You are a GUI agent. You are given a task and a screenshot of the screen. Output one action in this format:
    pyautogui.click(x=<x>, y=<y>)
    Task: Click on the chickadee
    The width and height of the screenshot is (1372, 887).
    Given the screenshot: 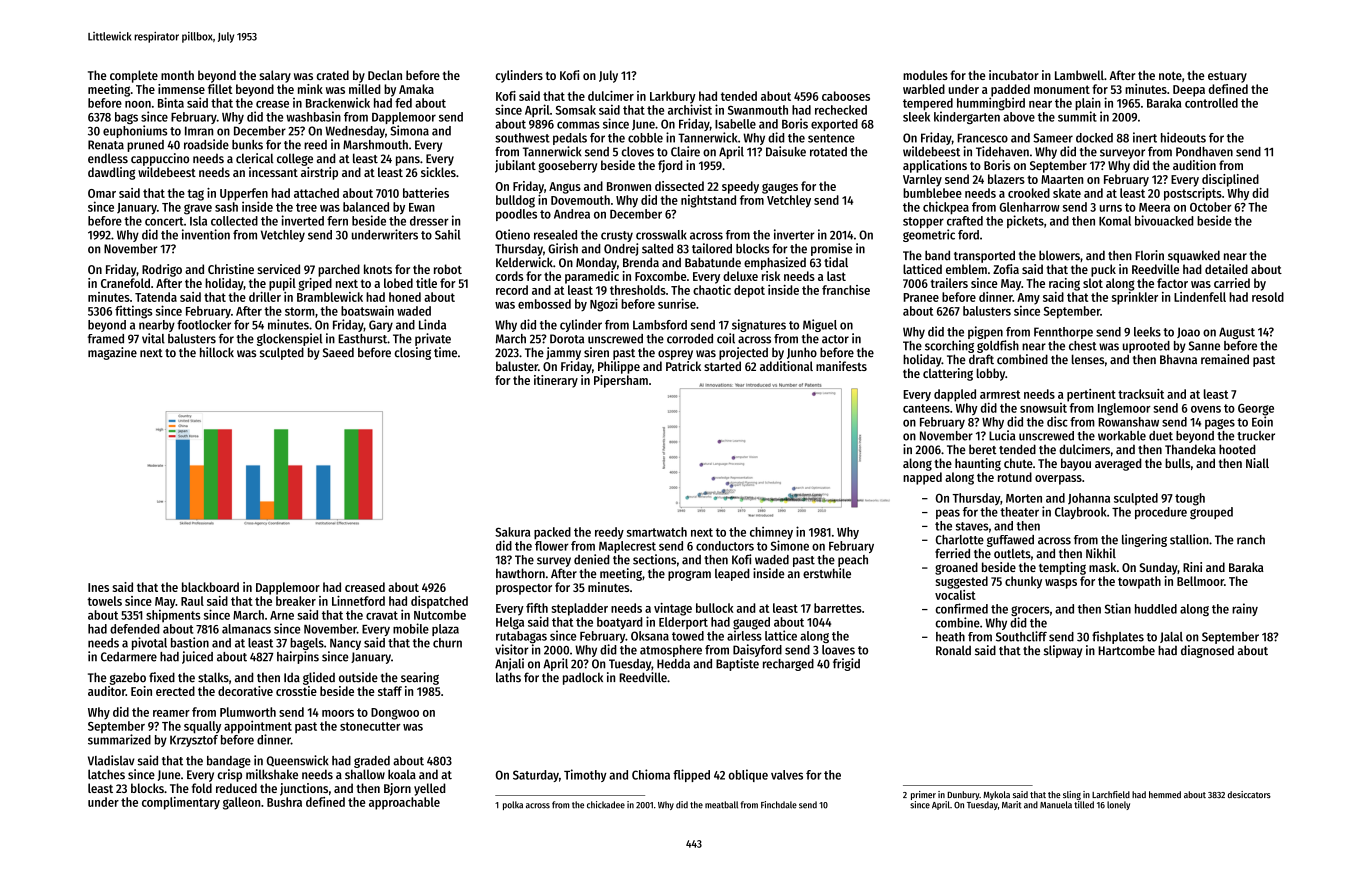 What is the action you would take?
    pyautogui.click(x=606, y=805)
